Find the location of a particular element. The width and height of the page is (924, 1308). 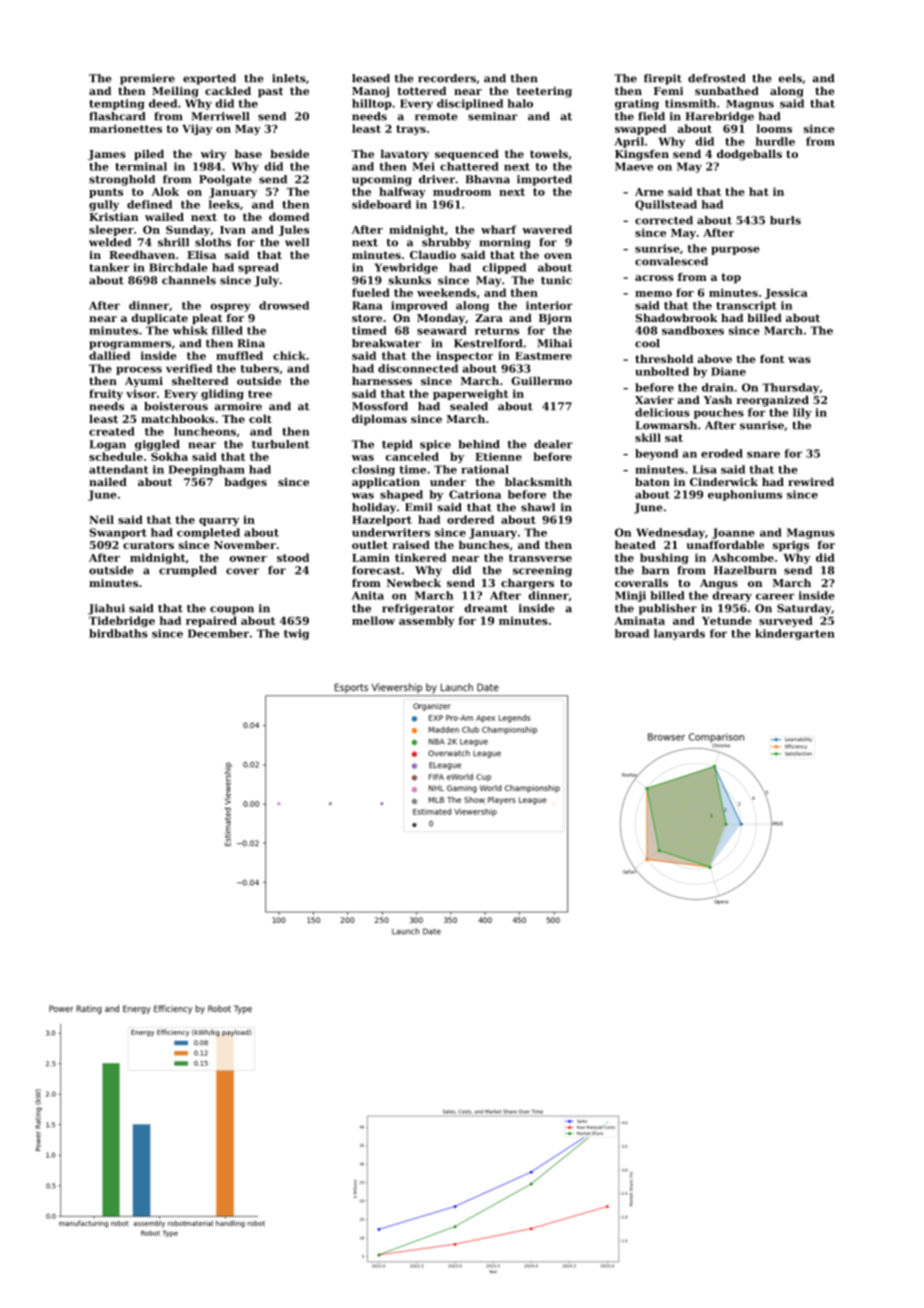

repaired is located at coordinates (211, 621).
